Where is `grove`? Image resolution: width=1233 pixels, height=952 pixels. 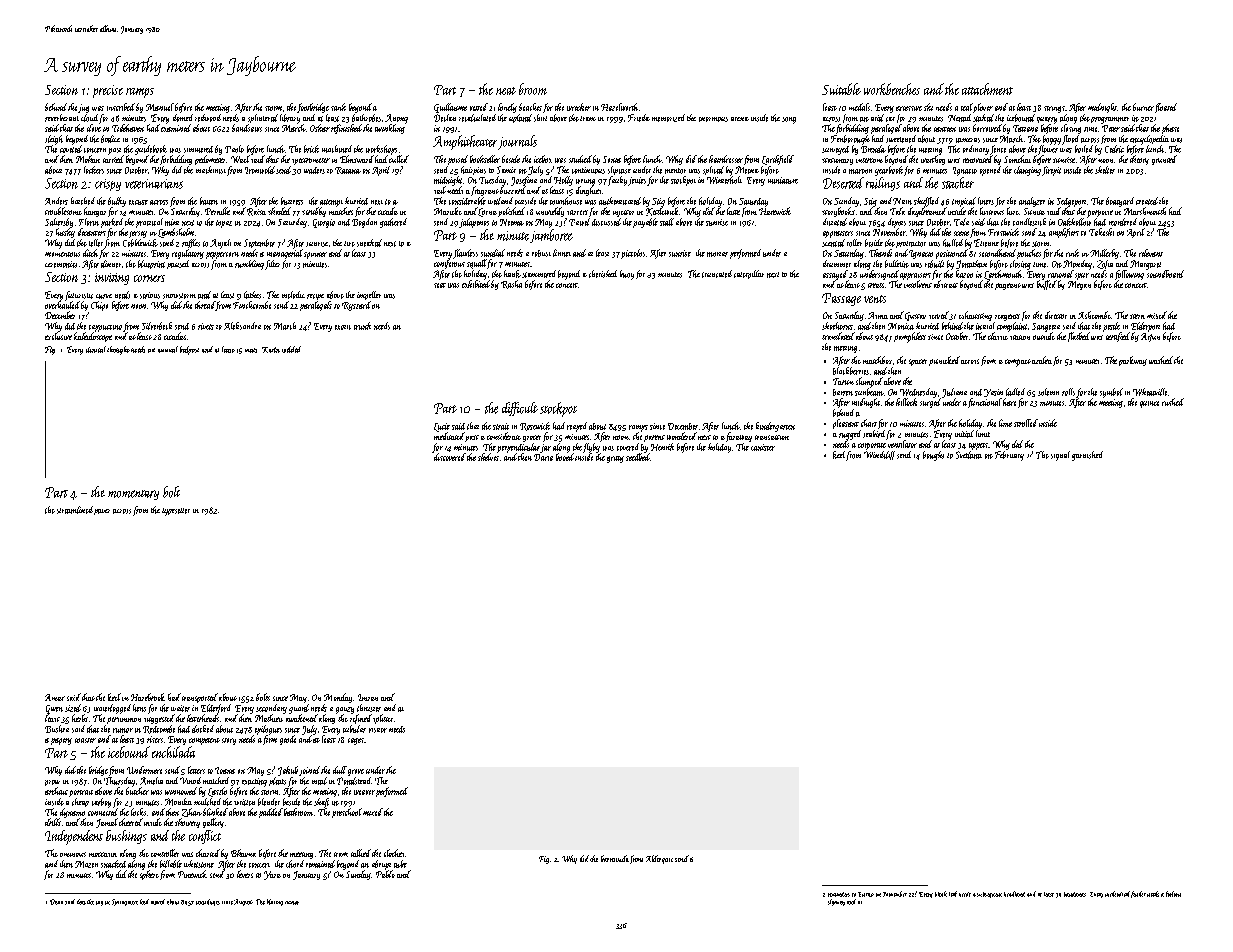
grove is located at coordinates (356, 772).
